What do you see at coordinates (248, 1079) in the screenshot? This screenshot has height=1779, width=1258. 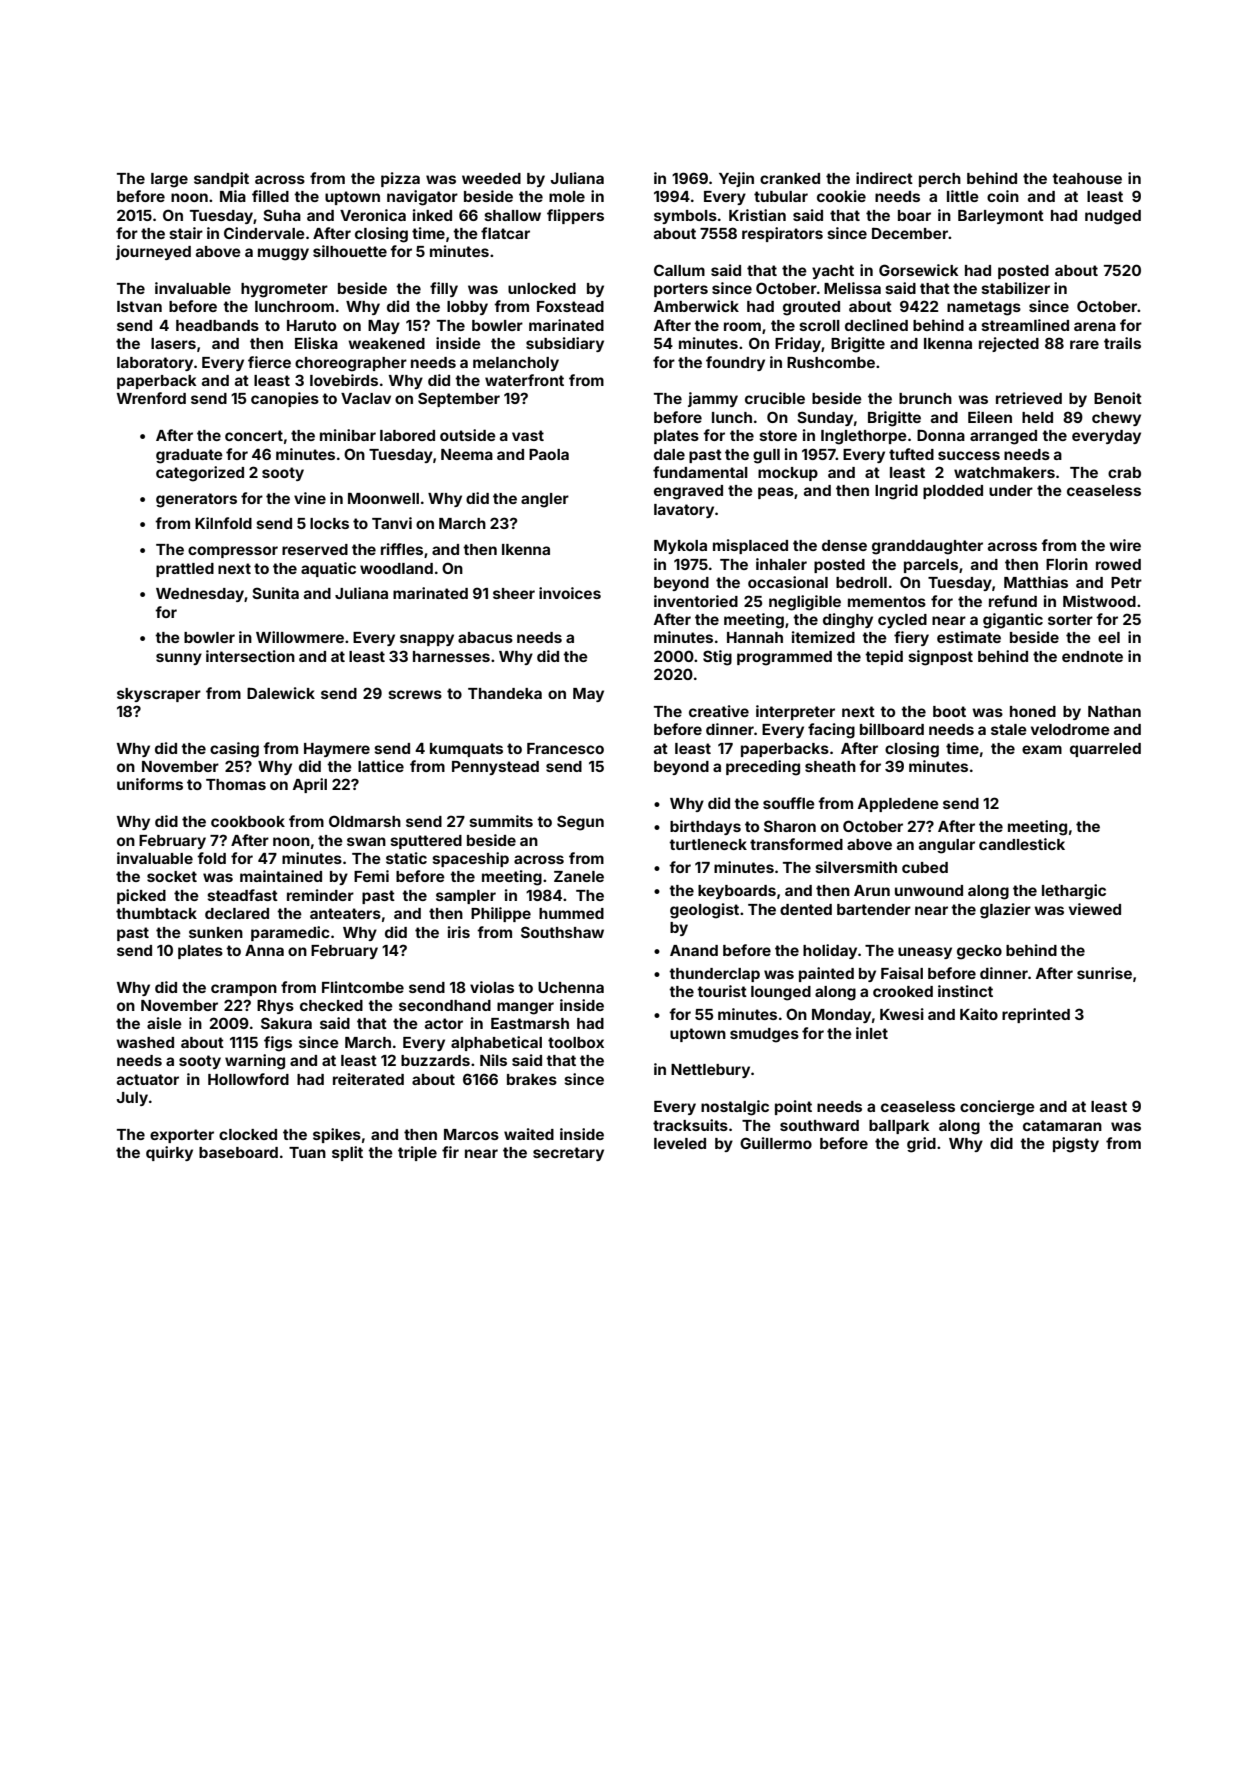 I see `Hollowford` at bounding box center [248, 1079].
